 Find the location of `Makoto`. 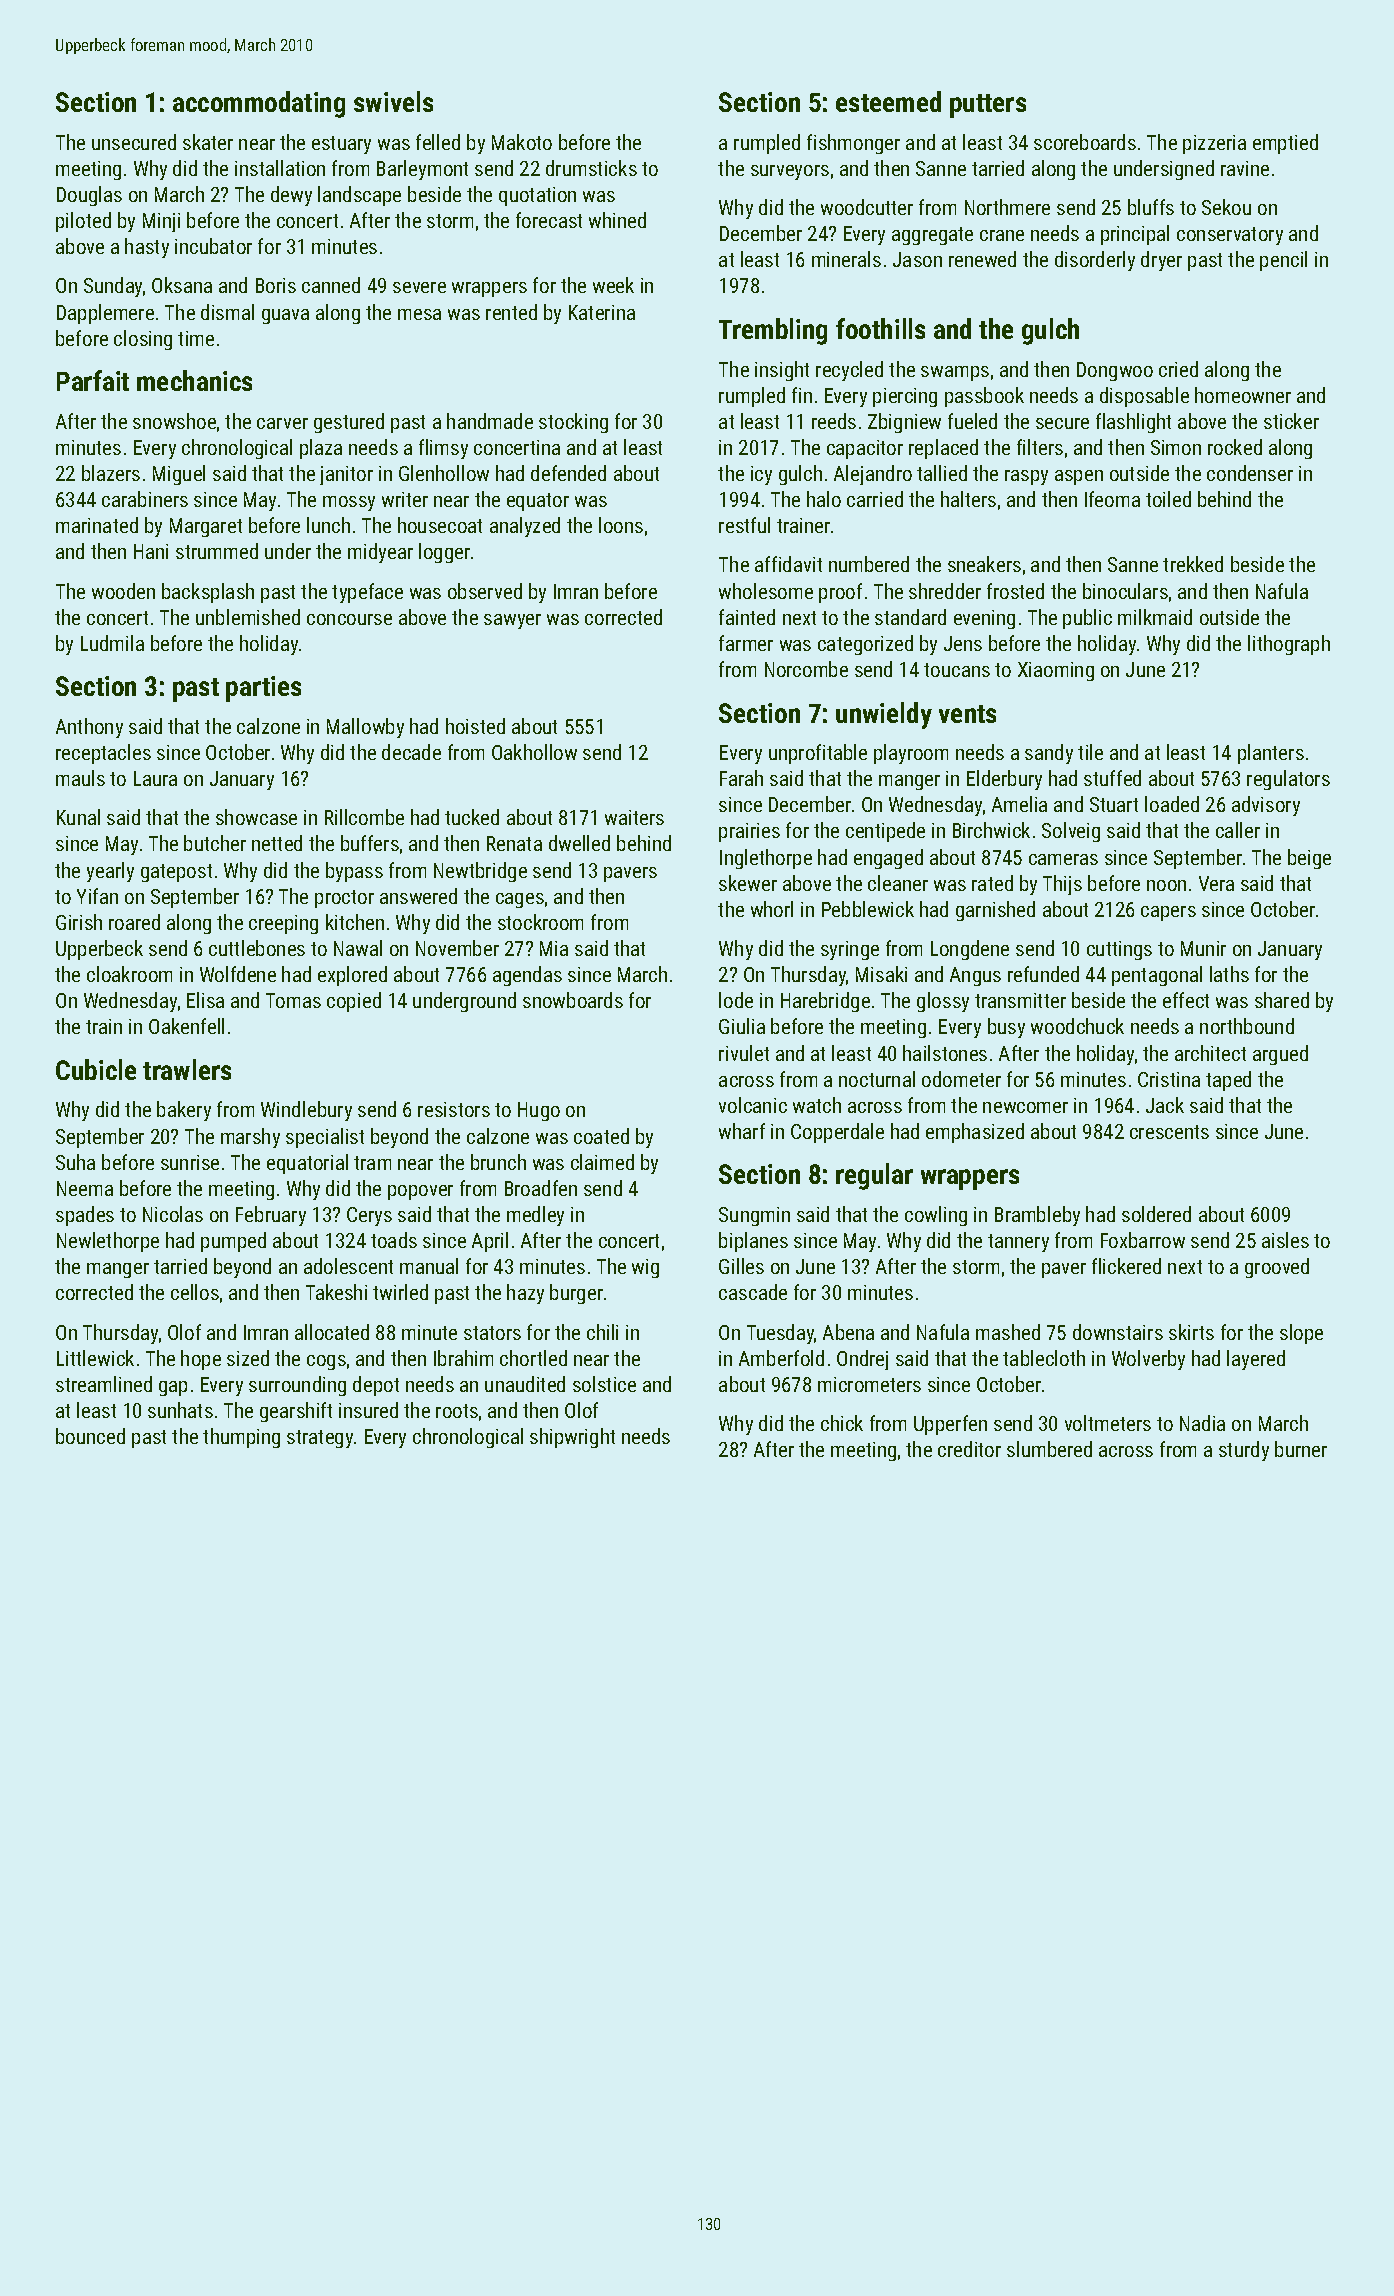

Makoto is located at coordinates (522, 142).
